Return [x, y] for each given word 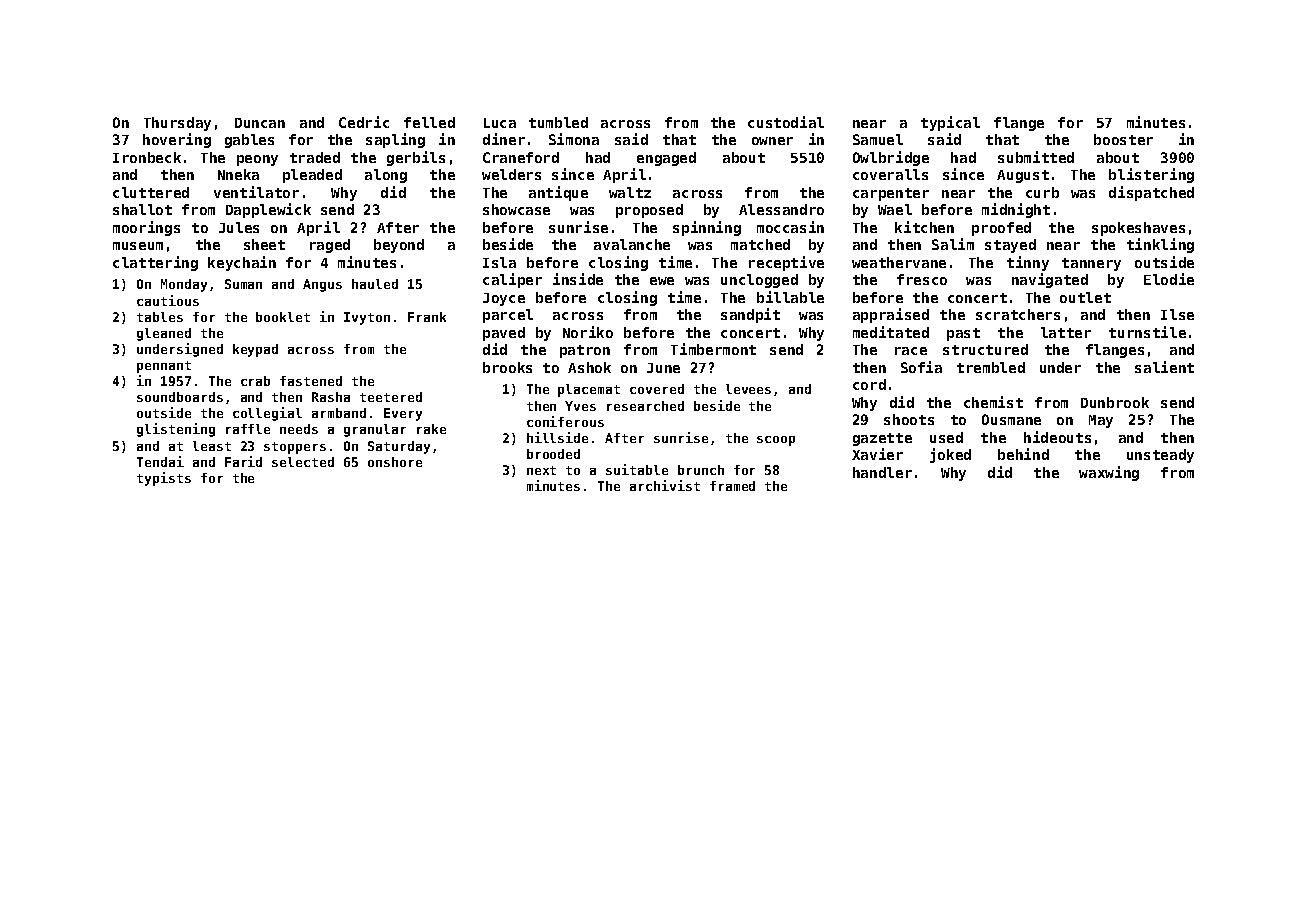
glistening [176, 430]
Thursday [177, 124]
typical [950, 123]
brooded [553, 454]
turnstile [1147, 332]
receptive [786, 263]
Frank [427, 317]
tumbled [558, 122]
